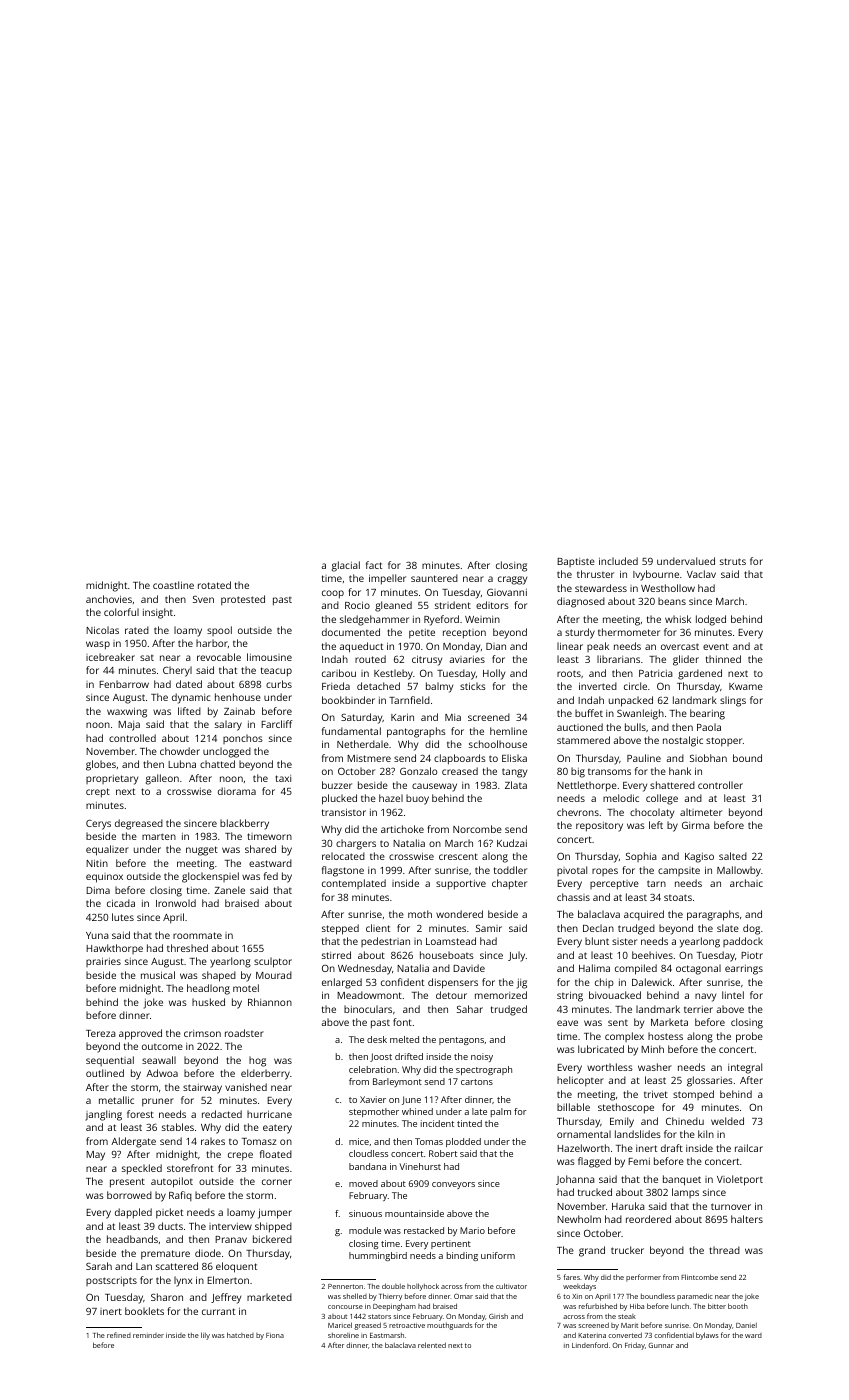 The image size is (849, 1400). What do you see at coordinates (173, 585) in the image?
I see `coastline` at bounding box center [173, 585].
